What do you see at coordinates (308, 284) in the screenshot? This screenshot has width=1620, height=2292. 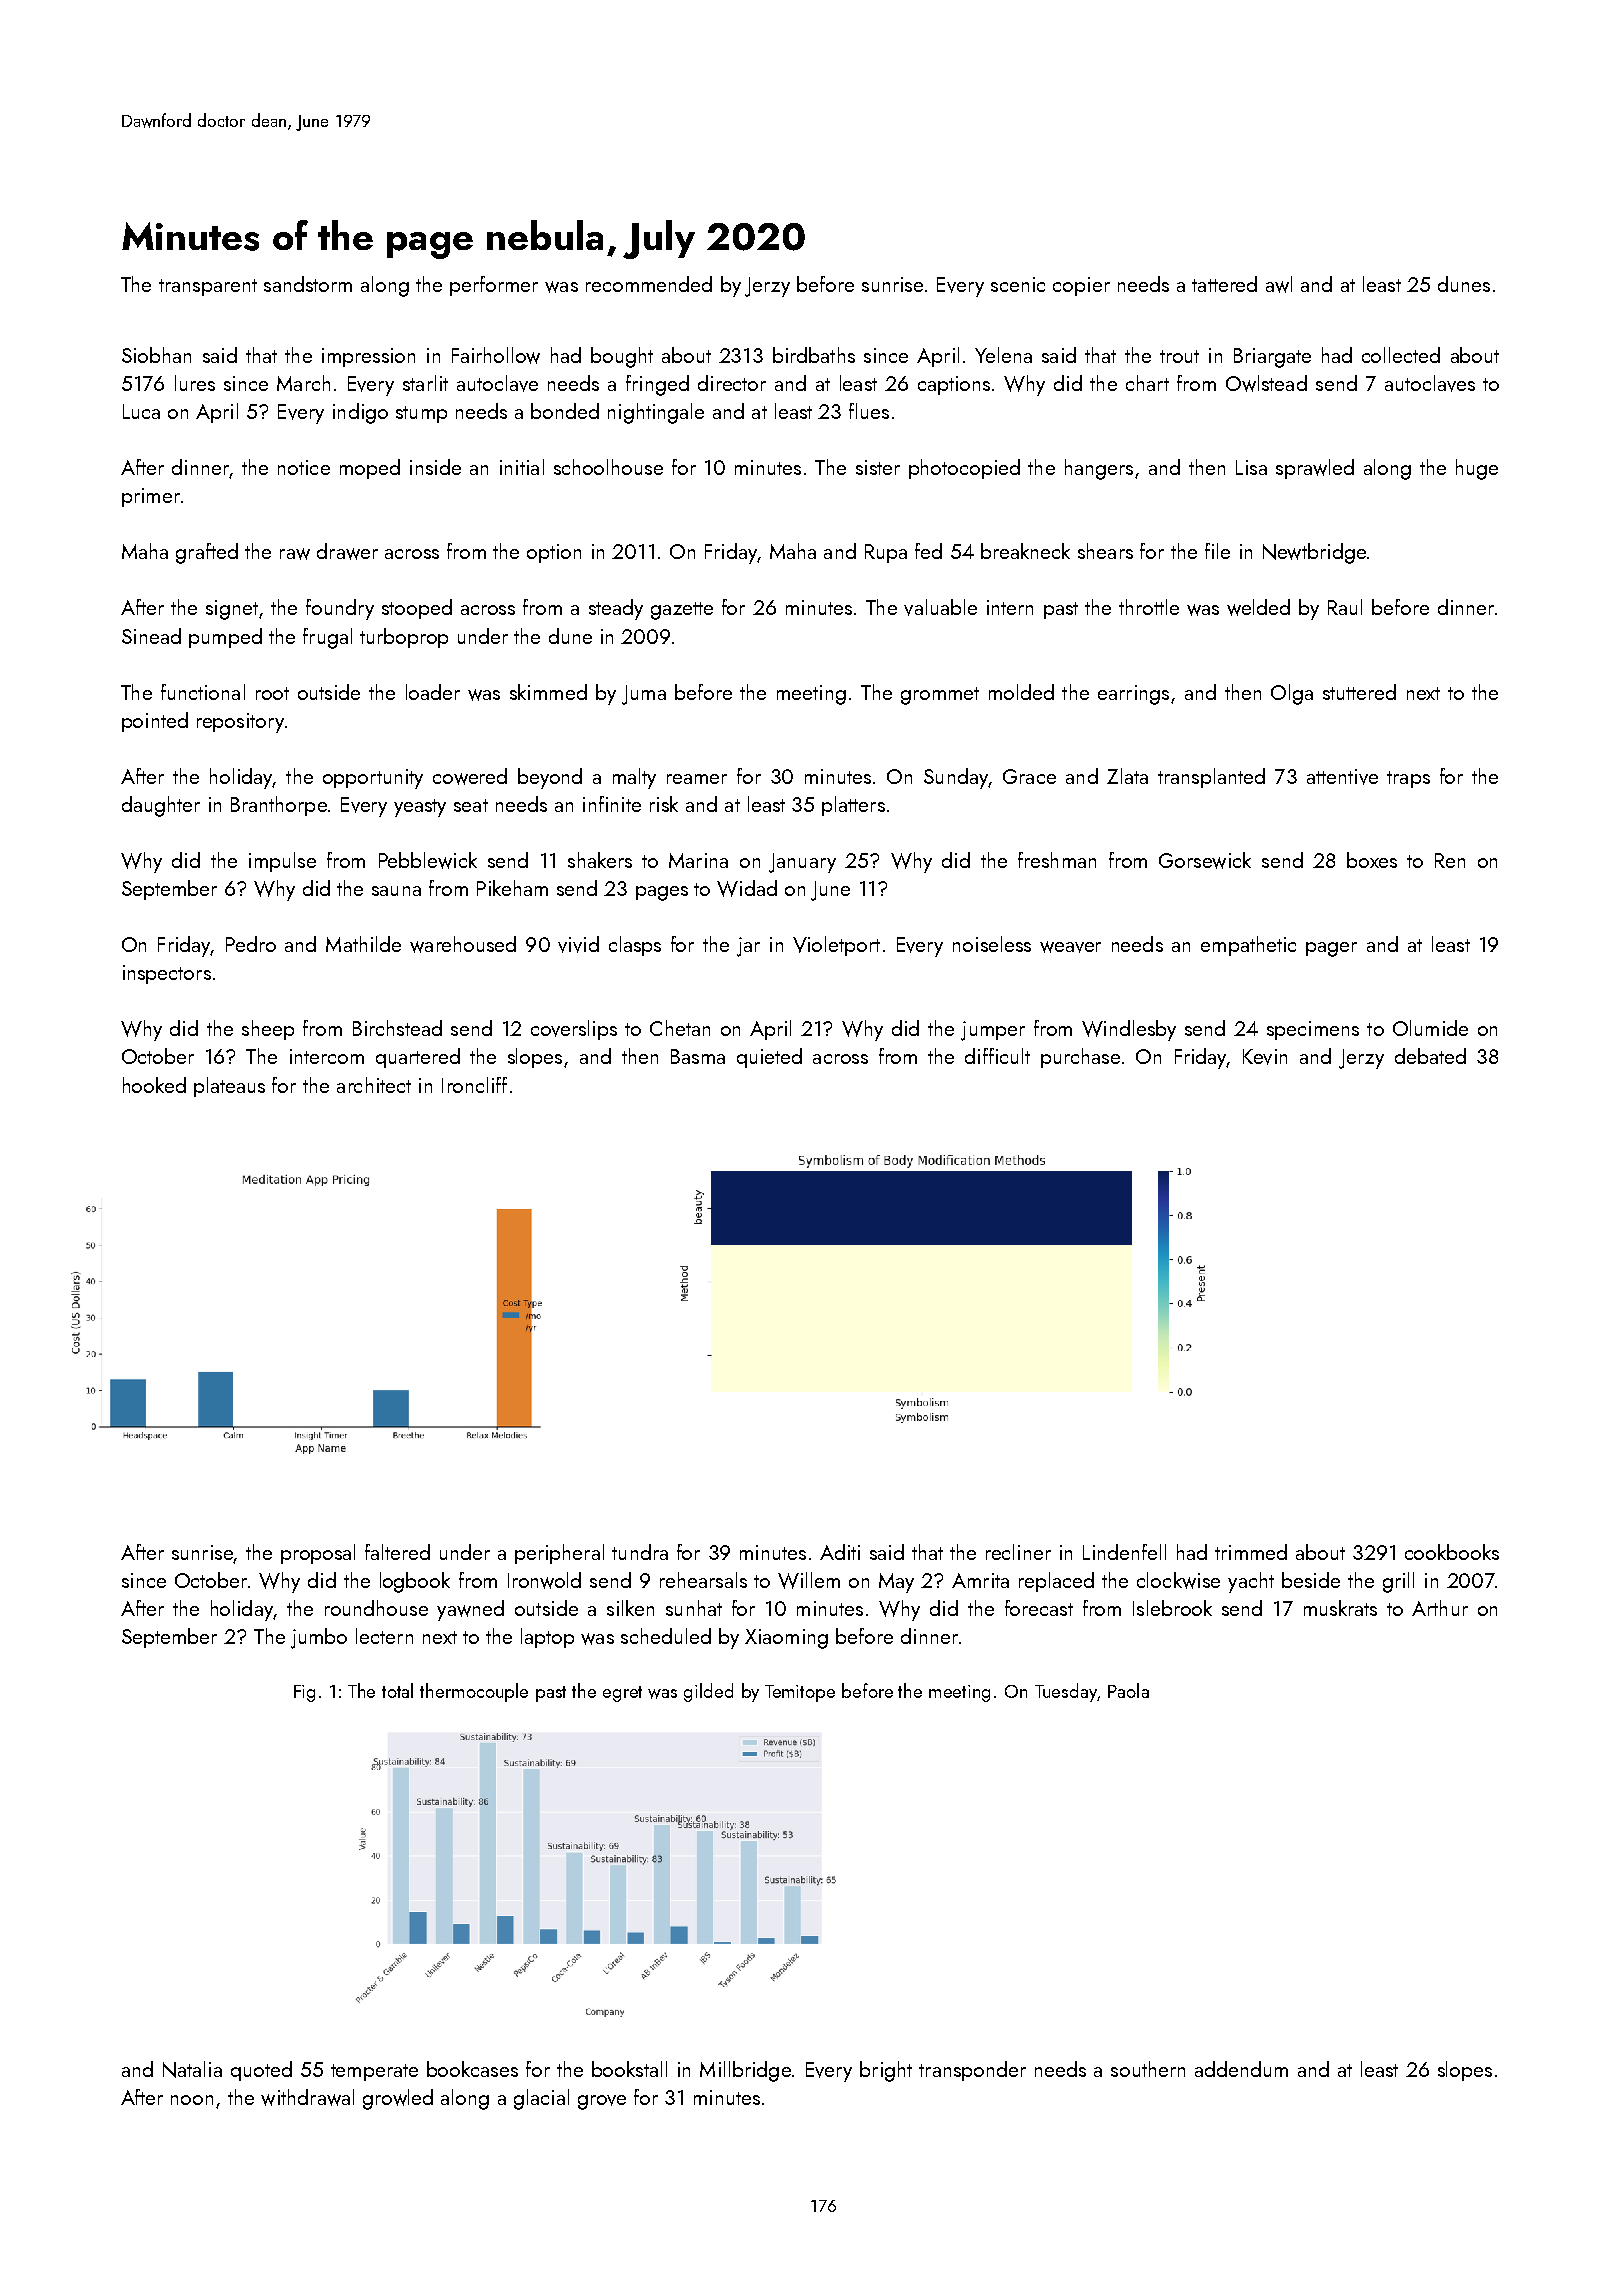 I see `sandstorm` at bounding box center [308, 284].
